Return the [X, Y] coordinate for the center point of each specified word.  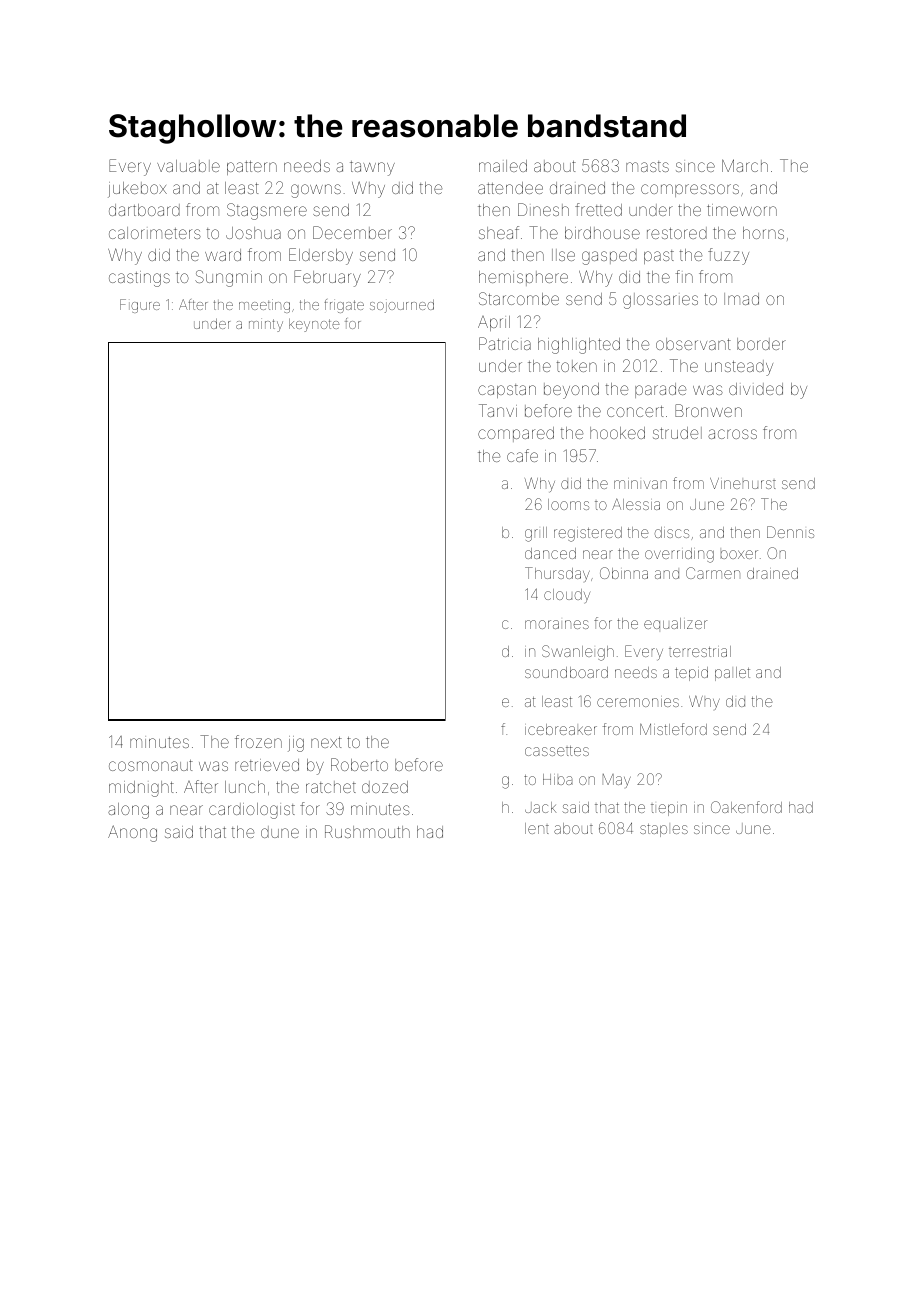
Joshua [253, 233]
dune [280, 832]
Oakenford [746, 807]
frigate [344, 306]
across [732, 434]
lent [537, 828]
